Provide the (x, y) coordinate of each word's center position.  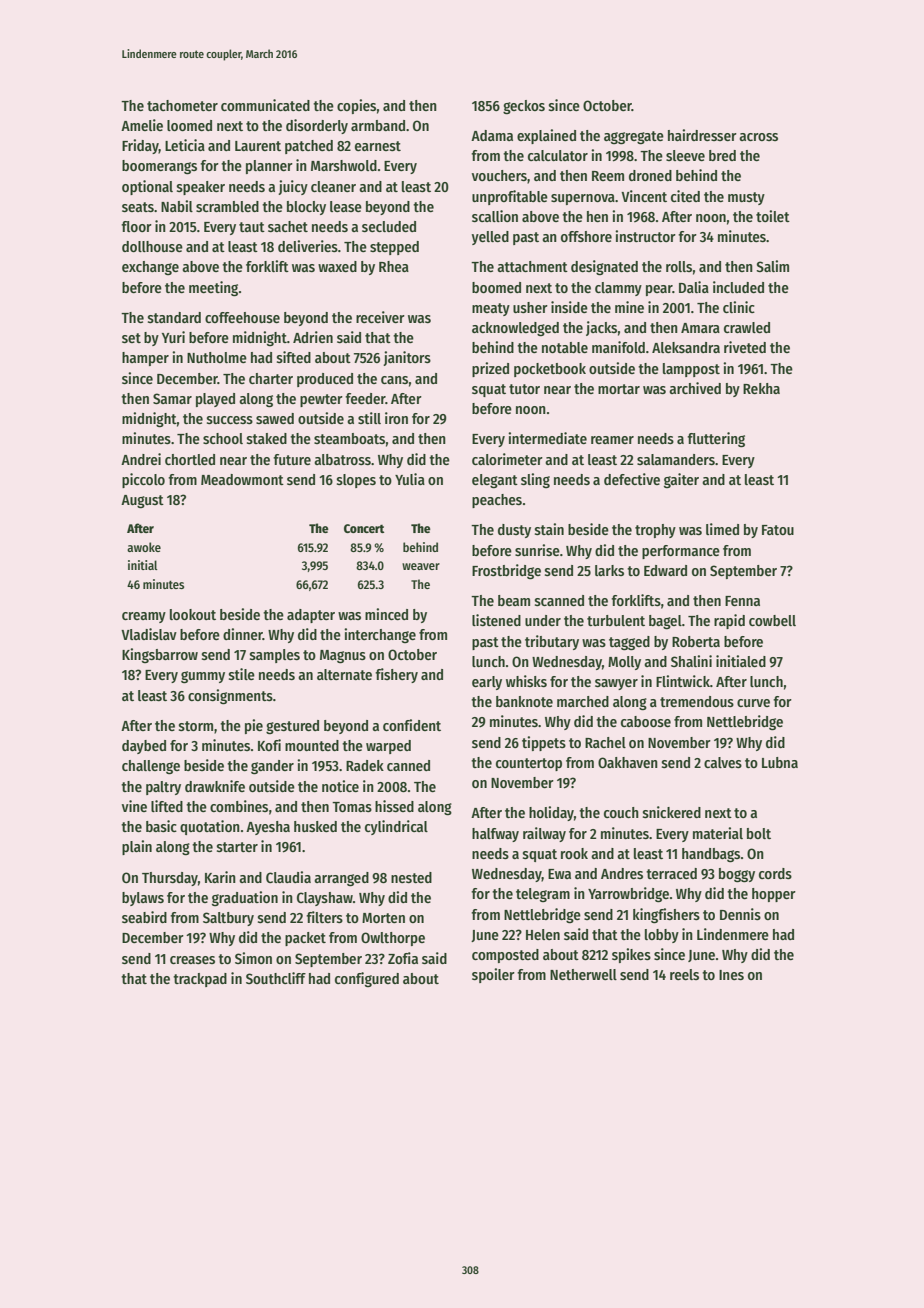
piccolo (143, 480)
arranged (341, 879)
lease (346, 206)
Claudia (288, 877)
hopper (774, 895)
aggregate (634, 138)
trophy (655, 531)
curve (753, 703)
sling (535, 480)
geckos (524, 107)
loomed (189, 125)
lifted (167, 806)
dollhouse (152, 246)
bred (722, 155)
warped (388, 747)
